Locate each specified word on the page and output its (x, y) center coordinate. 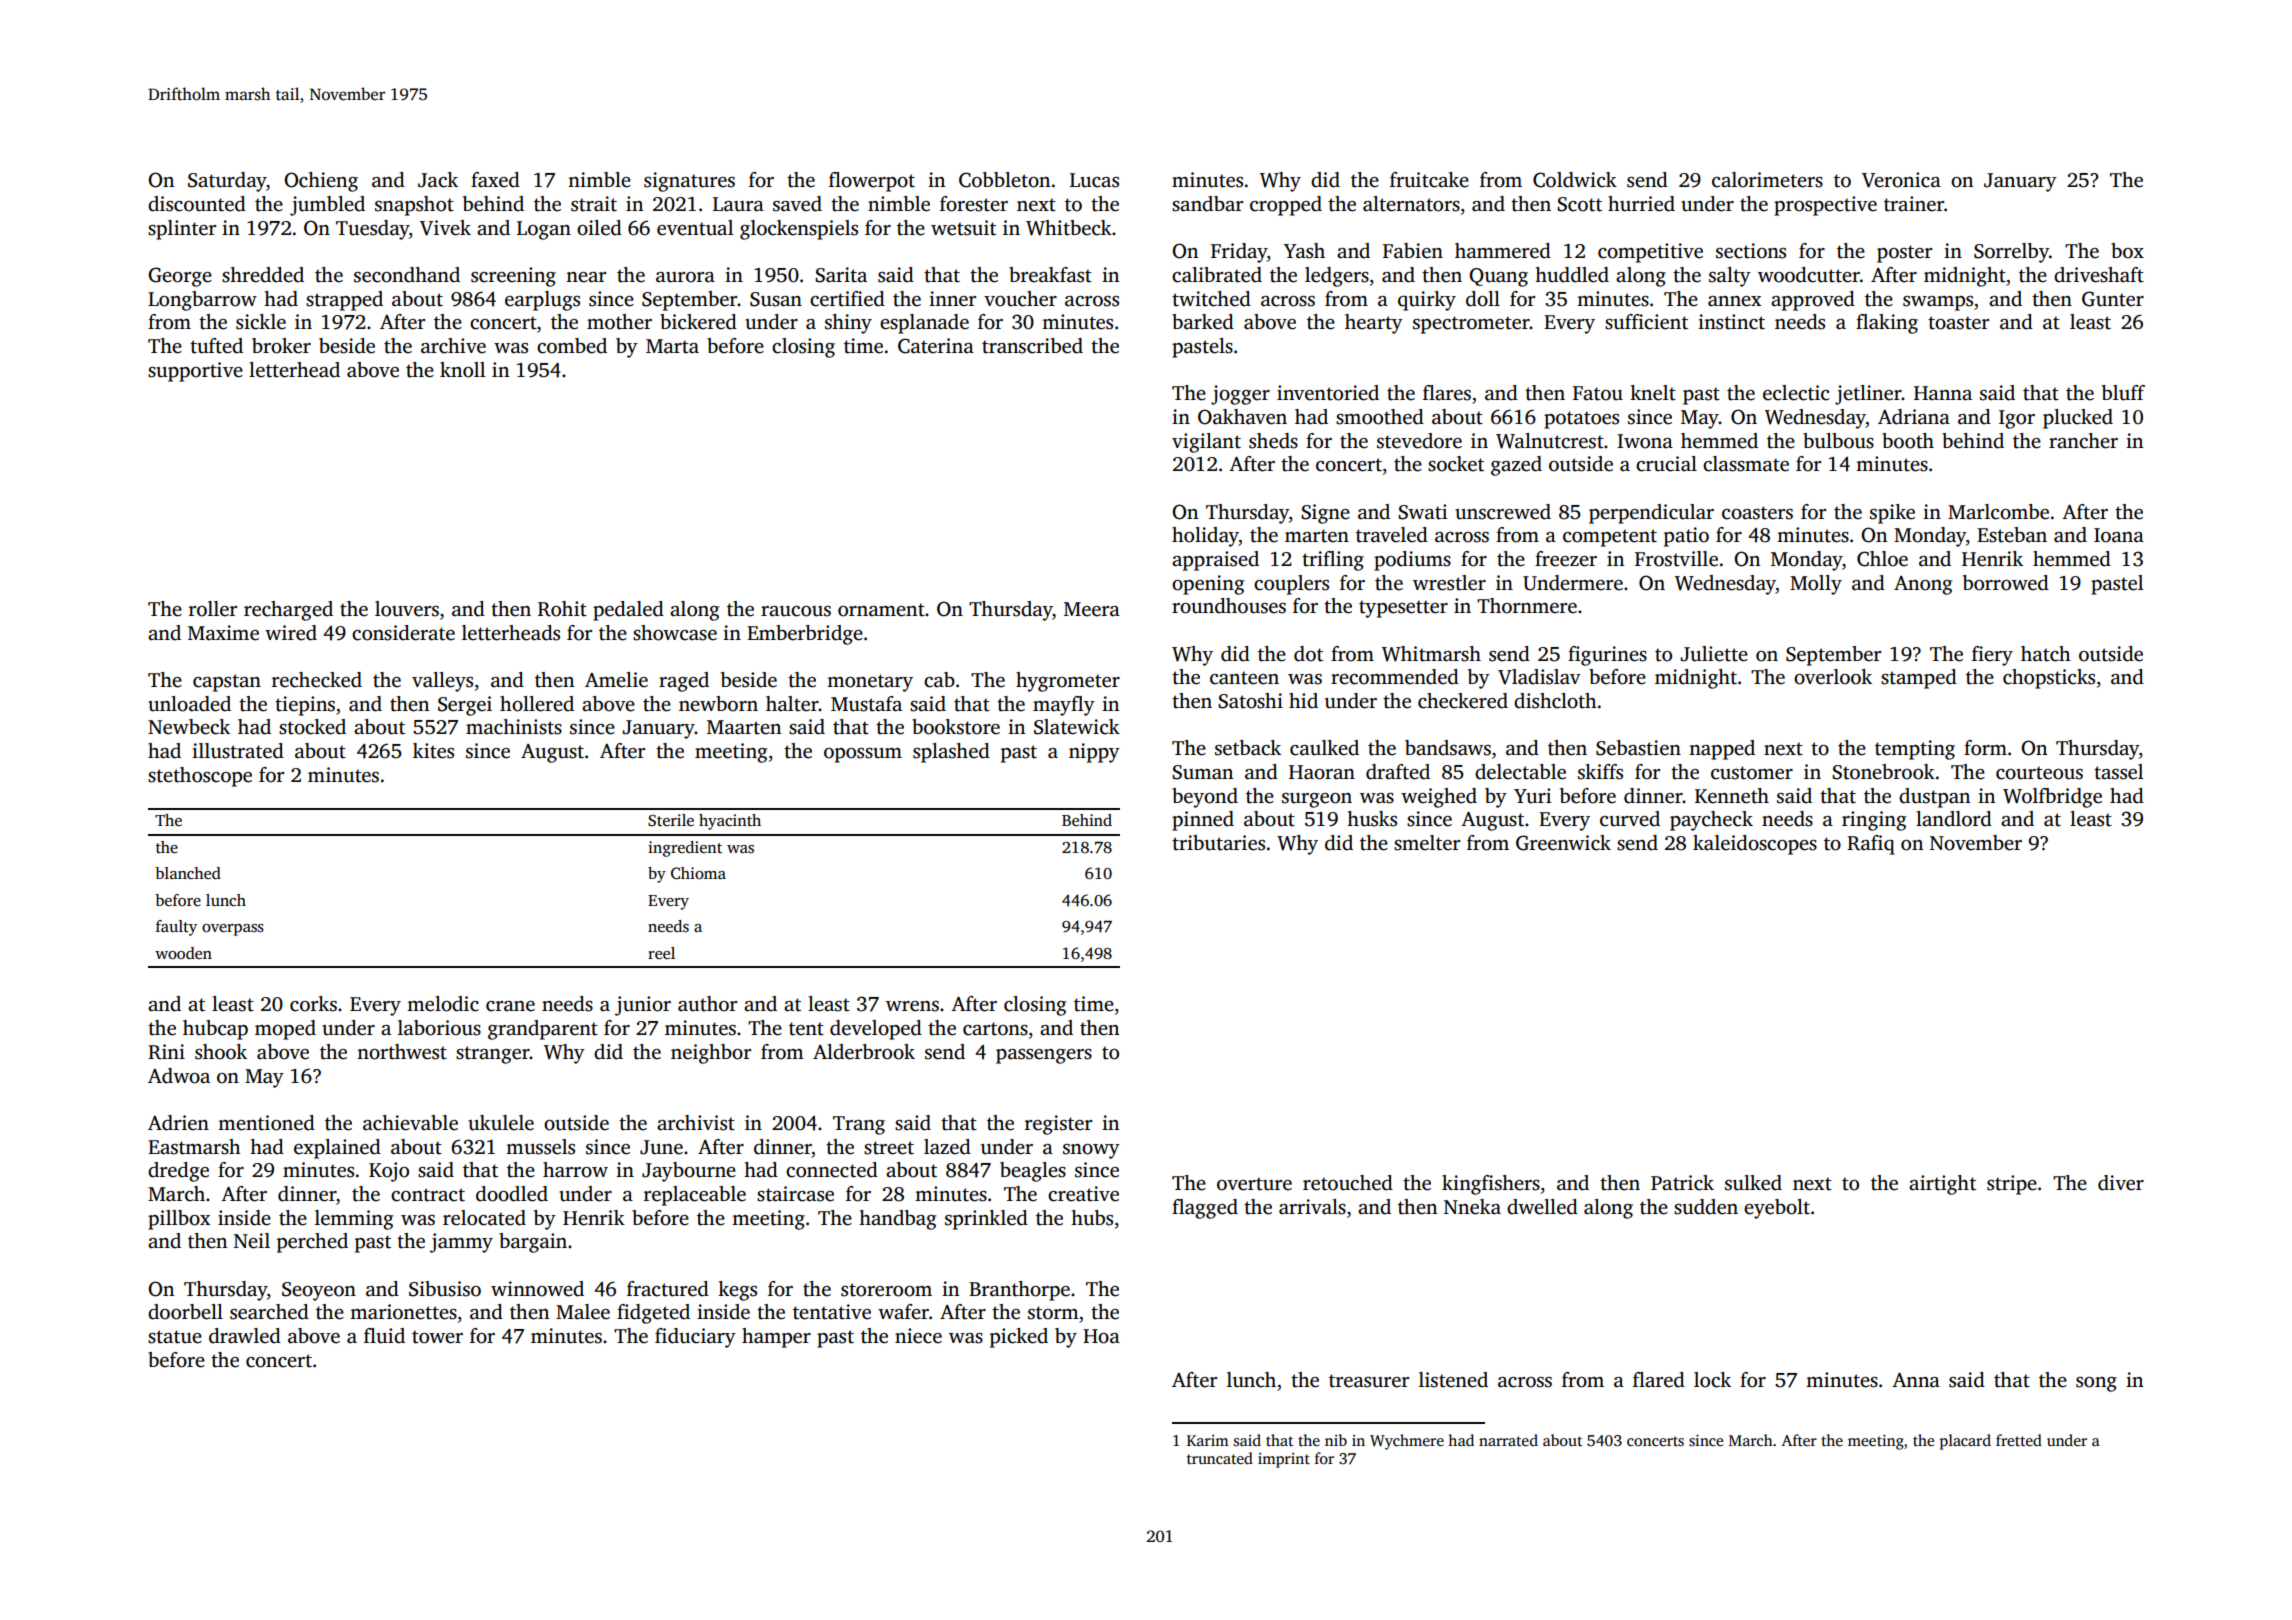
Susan (776, 299)
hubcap (215, 1030)
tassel (2118, 772)
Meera (1092, 609)
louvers (407, 609)
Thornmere (1527, 606)
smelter (1427, 843)
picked (1019, 1338)
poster (1904, 254)
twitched (1211, 299)
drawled (245, 1336)
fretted (2019, 1440)
